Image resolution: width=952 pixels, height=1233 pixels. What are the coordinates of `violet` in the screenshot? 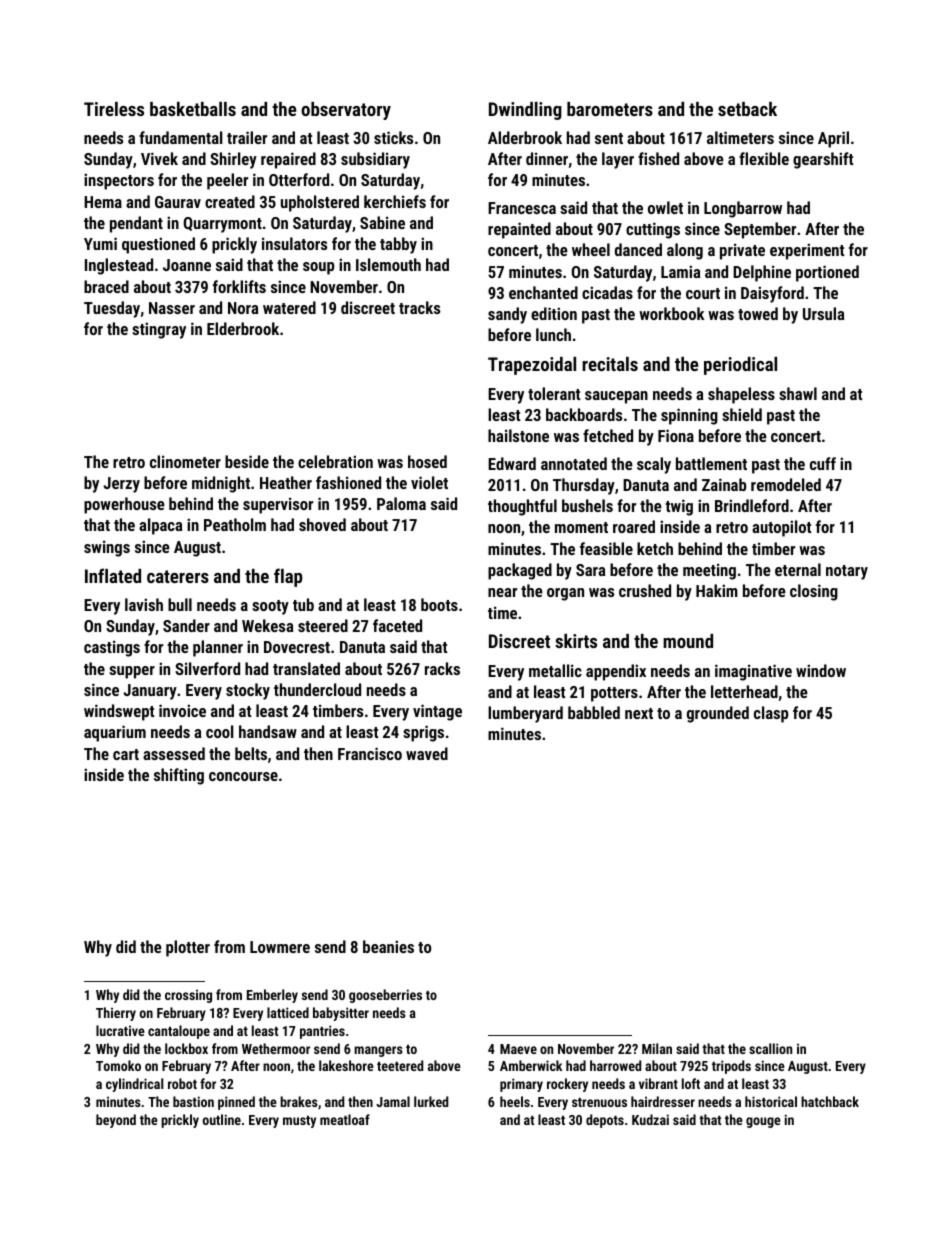 It's located at (429, 482).
